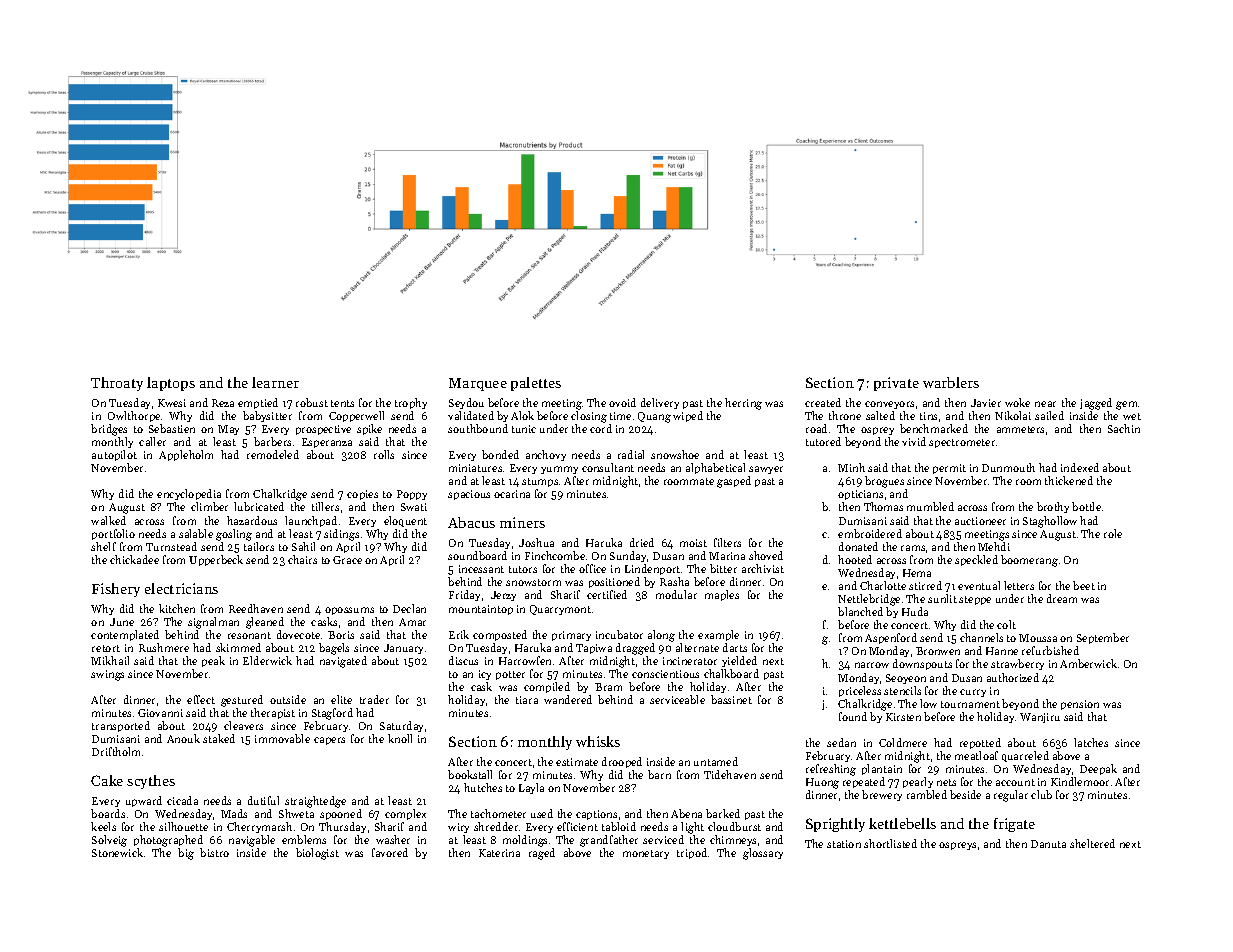 The width and height of the screenshot is (1233, 952). I want to click on Lindenport, so click(652, 569).
